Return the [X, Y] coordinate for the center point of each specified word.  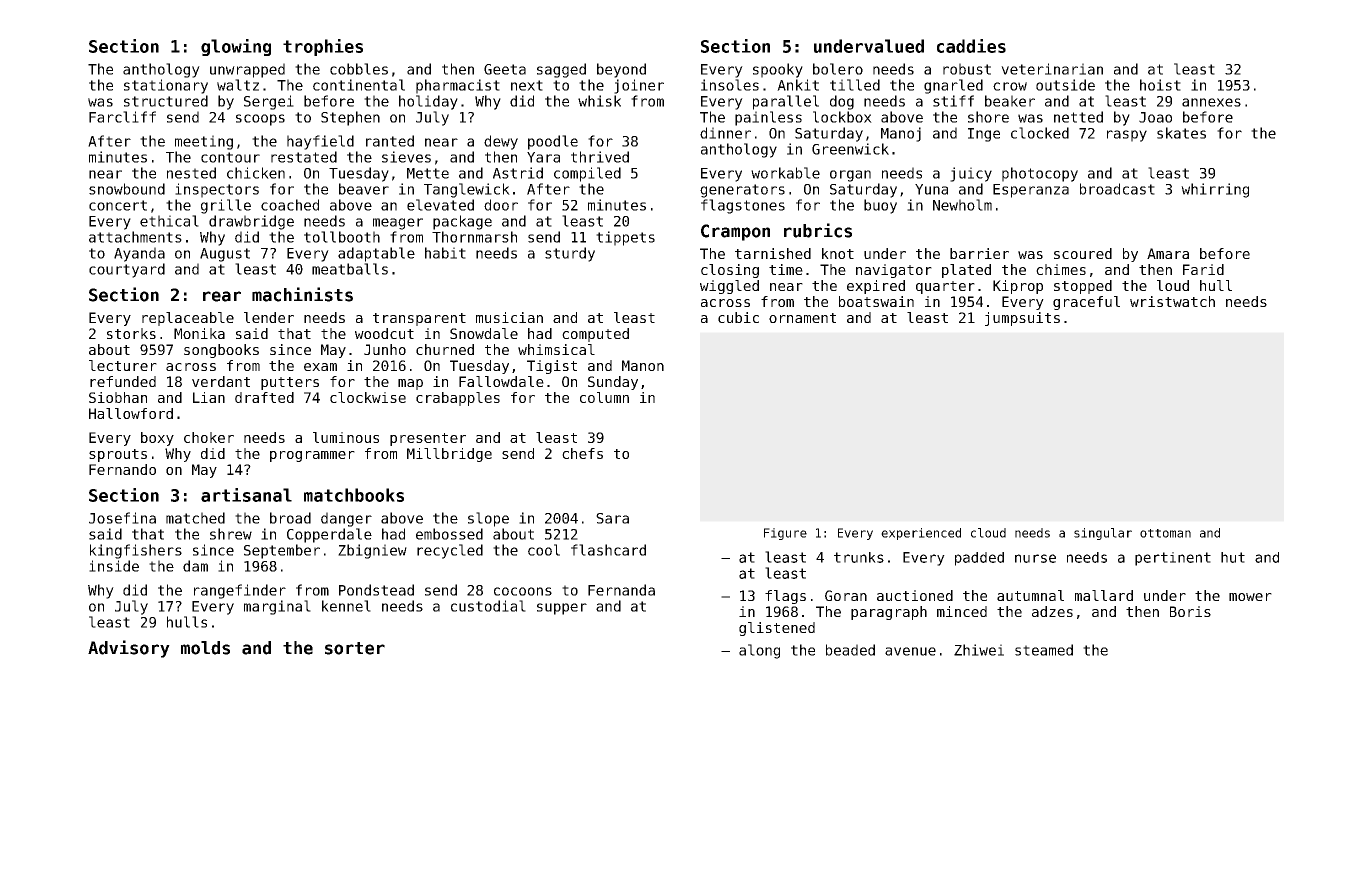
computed [595, 335]
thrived [600, 157]
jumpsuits [1022, 319]
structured [166, 101]
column [604, 397]
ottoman [1165, 533]
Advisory [129, 649]
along [759, 651]
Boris [1190, 611]
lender [269, 317]
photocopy [1040, 174]
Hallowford [131, 413]
